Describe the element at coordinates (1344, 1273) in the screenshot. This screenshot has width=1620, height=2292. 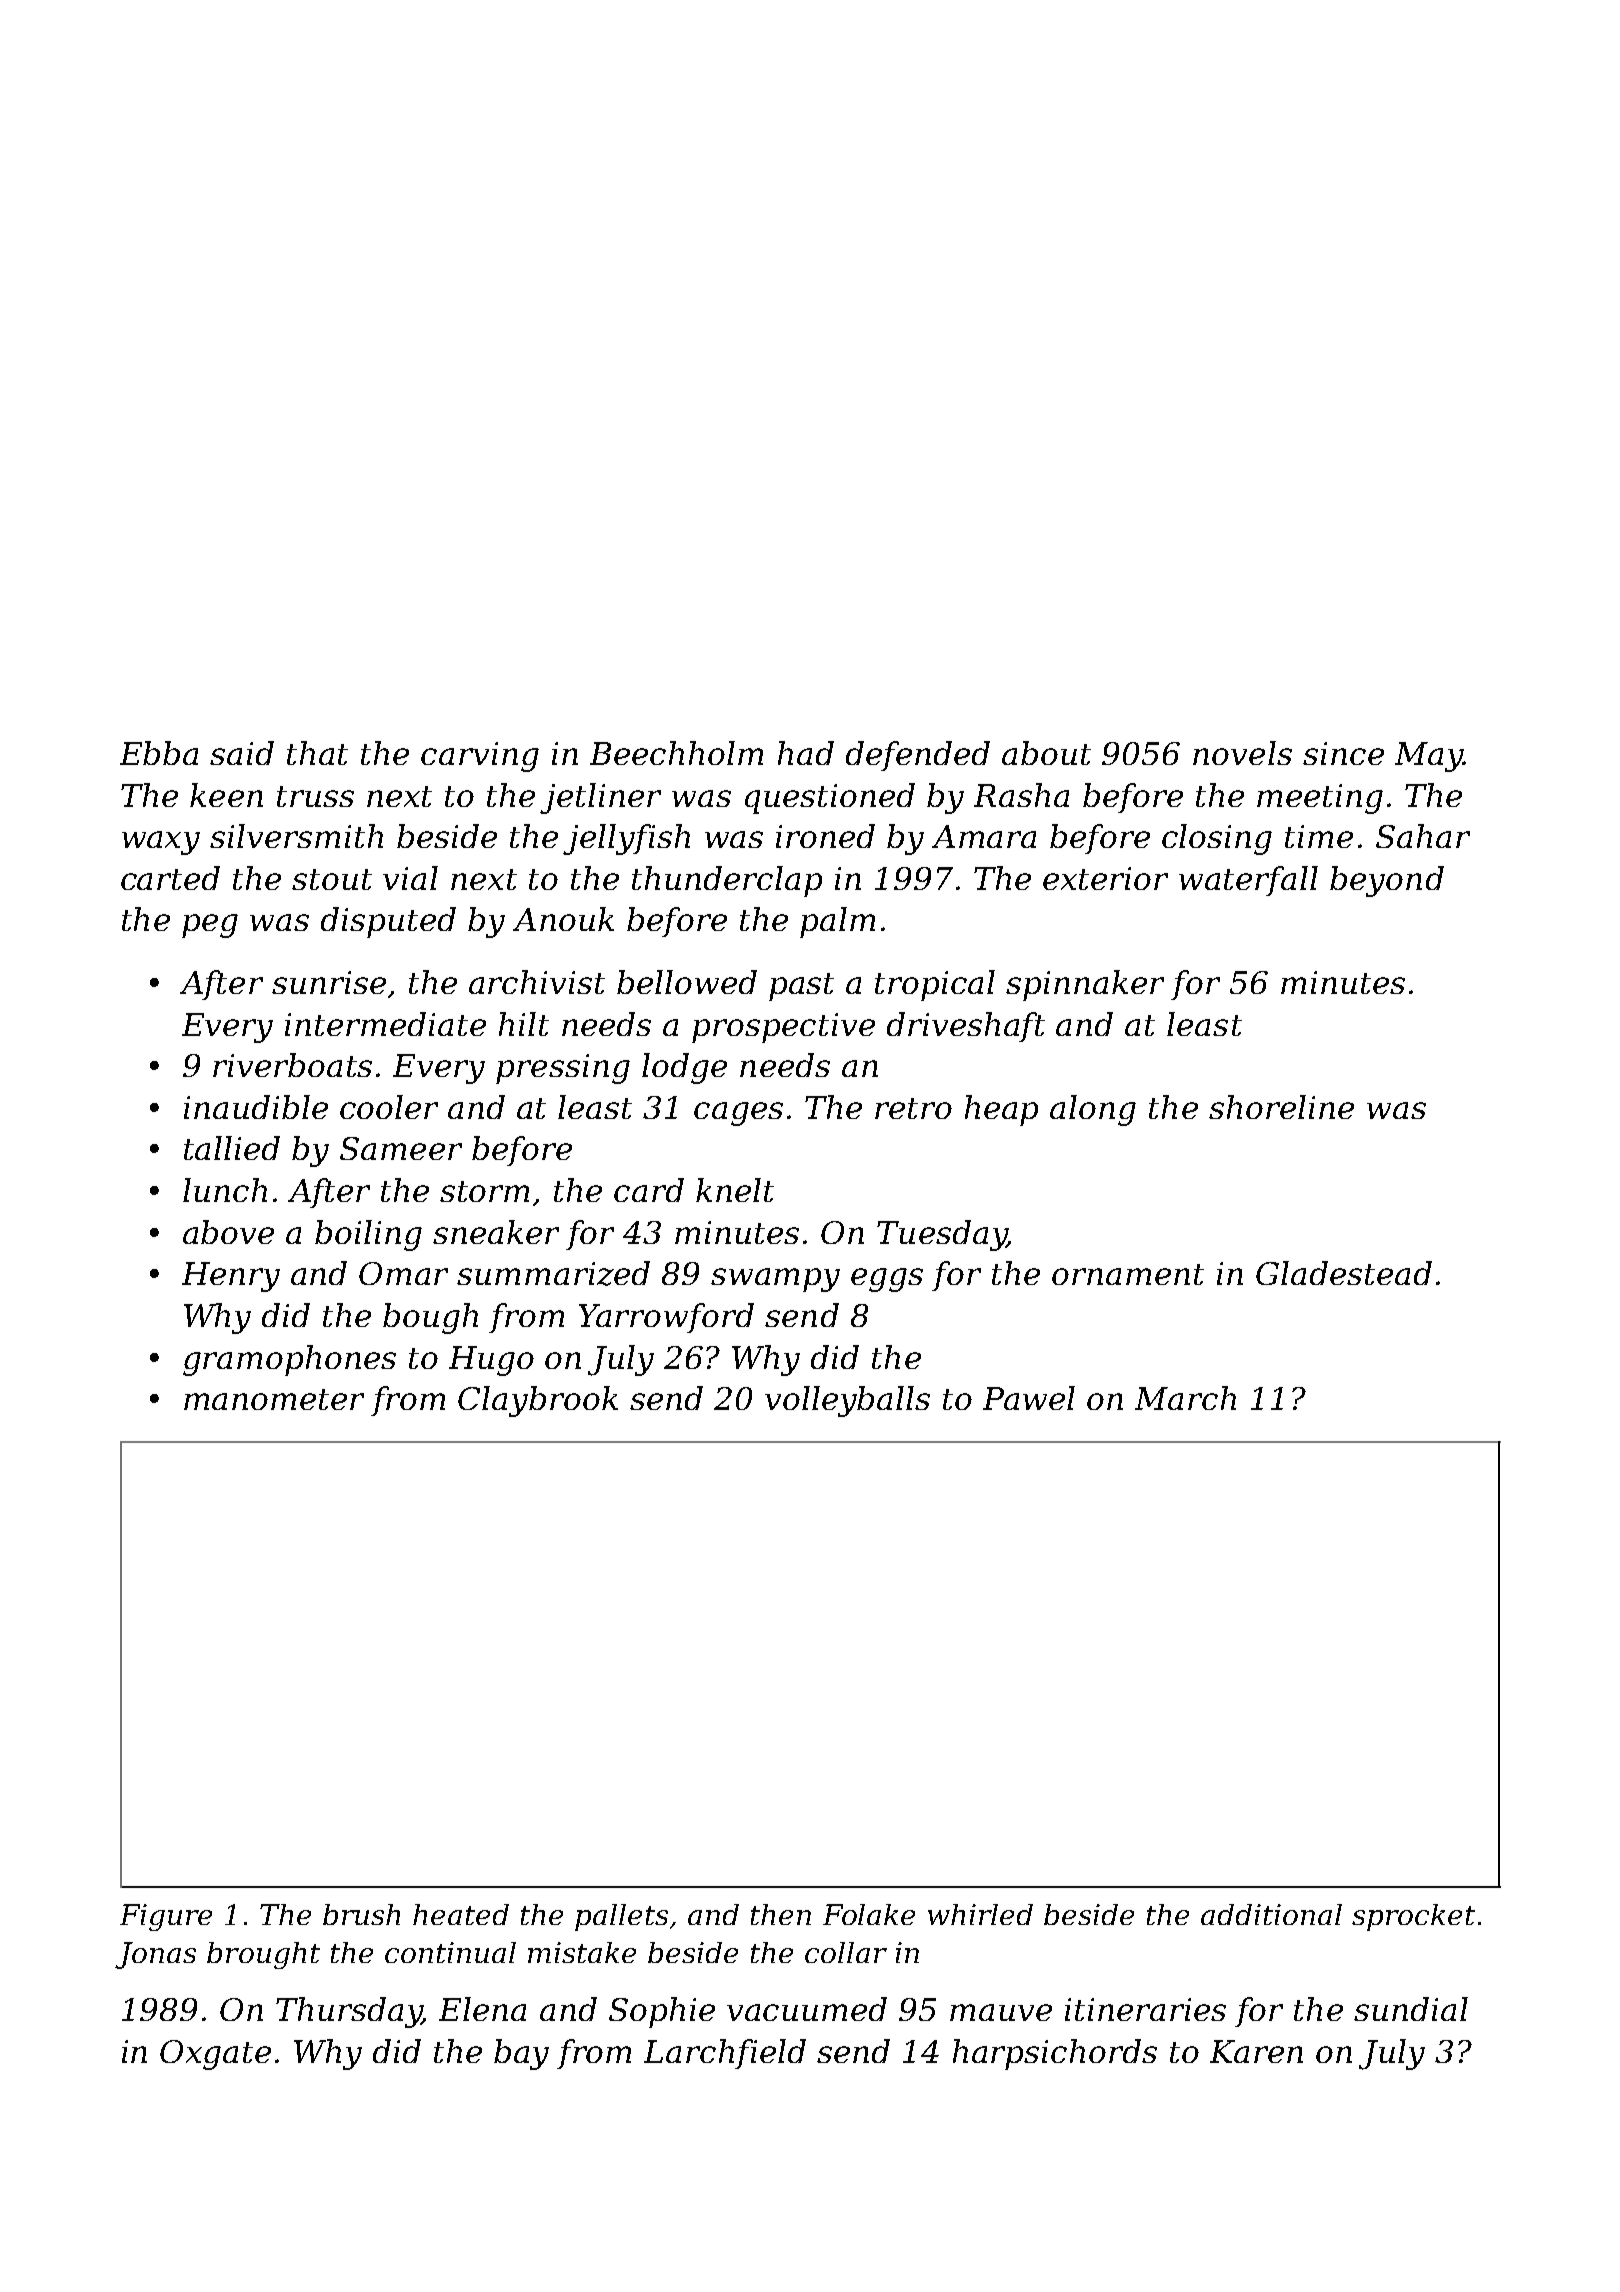
I see `Gladestead` at that location.
